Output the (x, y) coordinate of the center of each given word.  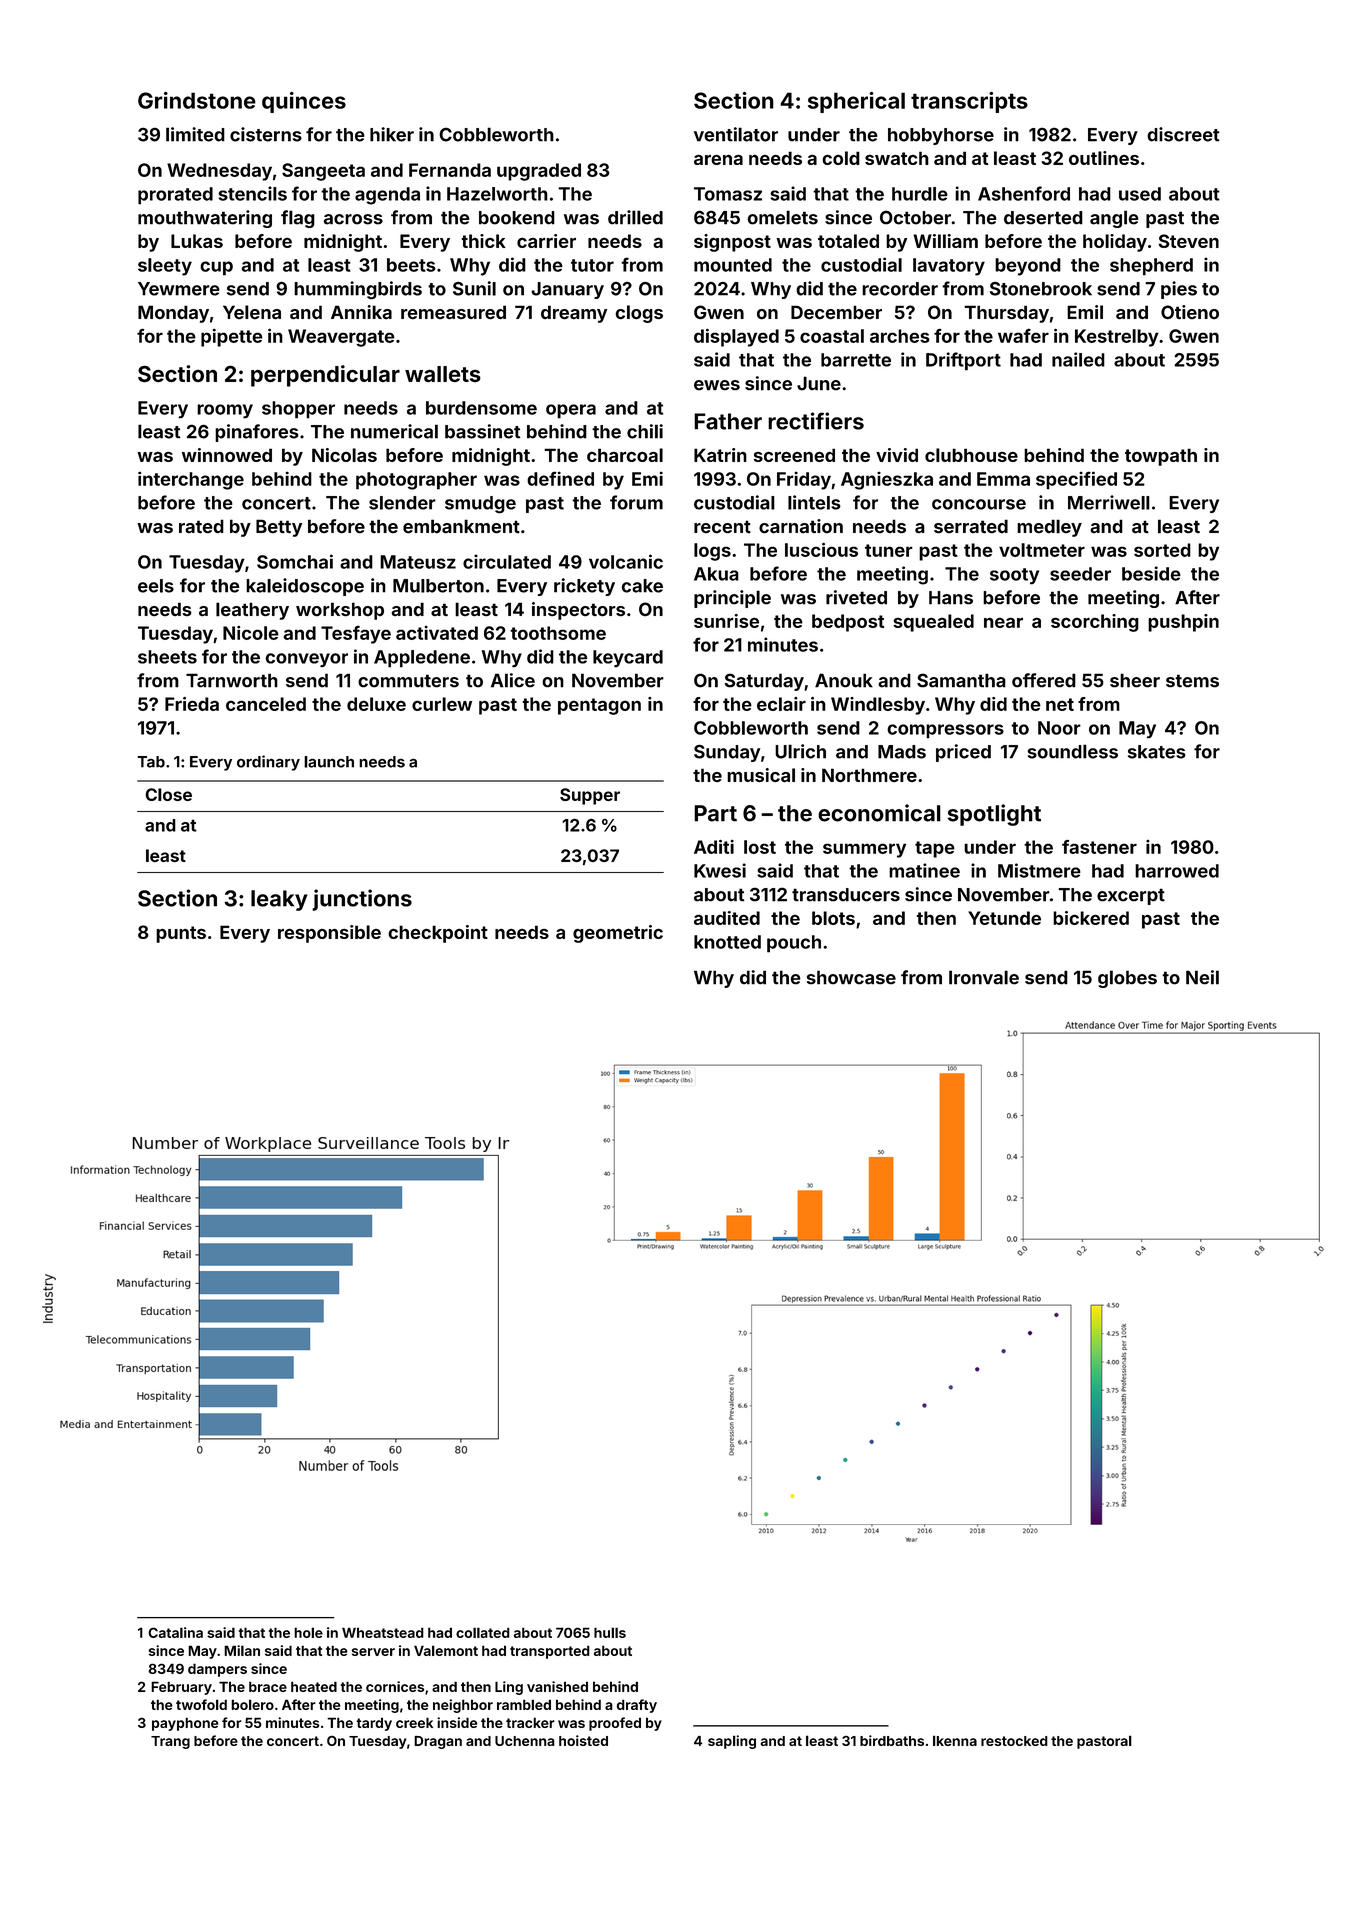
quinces (304, 102)
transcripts (969, 102)
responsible (329, 934)
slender (402, 503)
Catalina (175, 1632)
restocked (1014, 1741)
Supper (590, 796)
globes (1127, 979)
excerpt (1131, 896)
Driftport (963, 361)
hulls (610, 1632)
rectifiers (816, 421)
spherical (856, 102)
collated (483, 1632)
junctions (362, 900)
